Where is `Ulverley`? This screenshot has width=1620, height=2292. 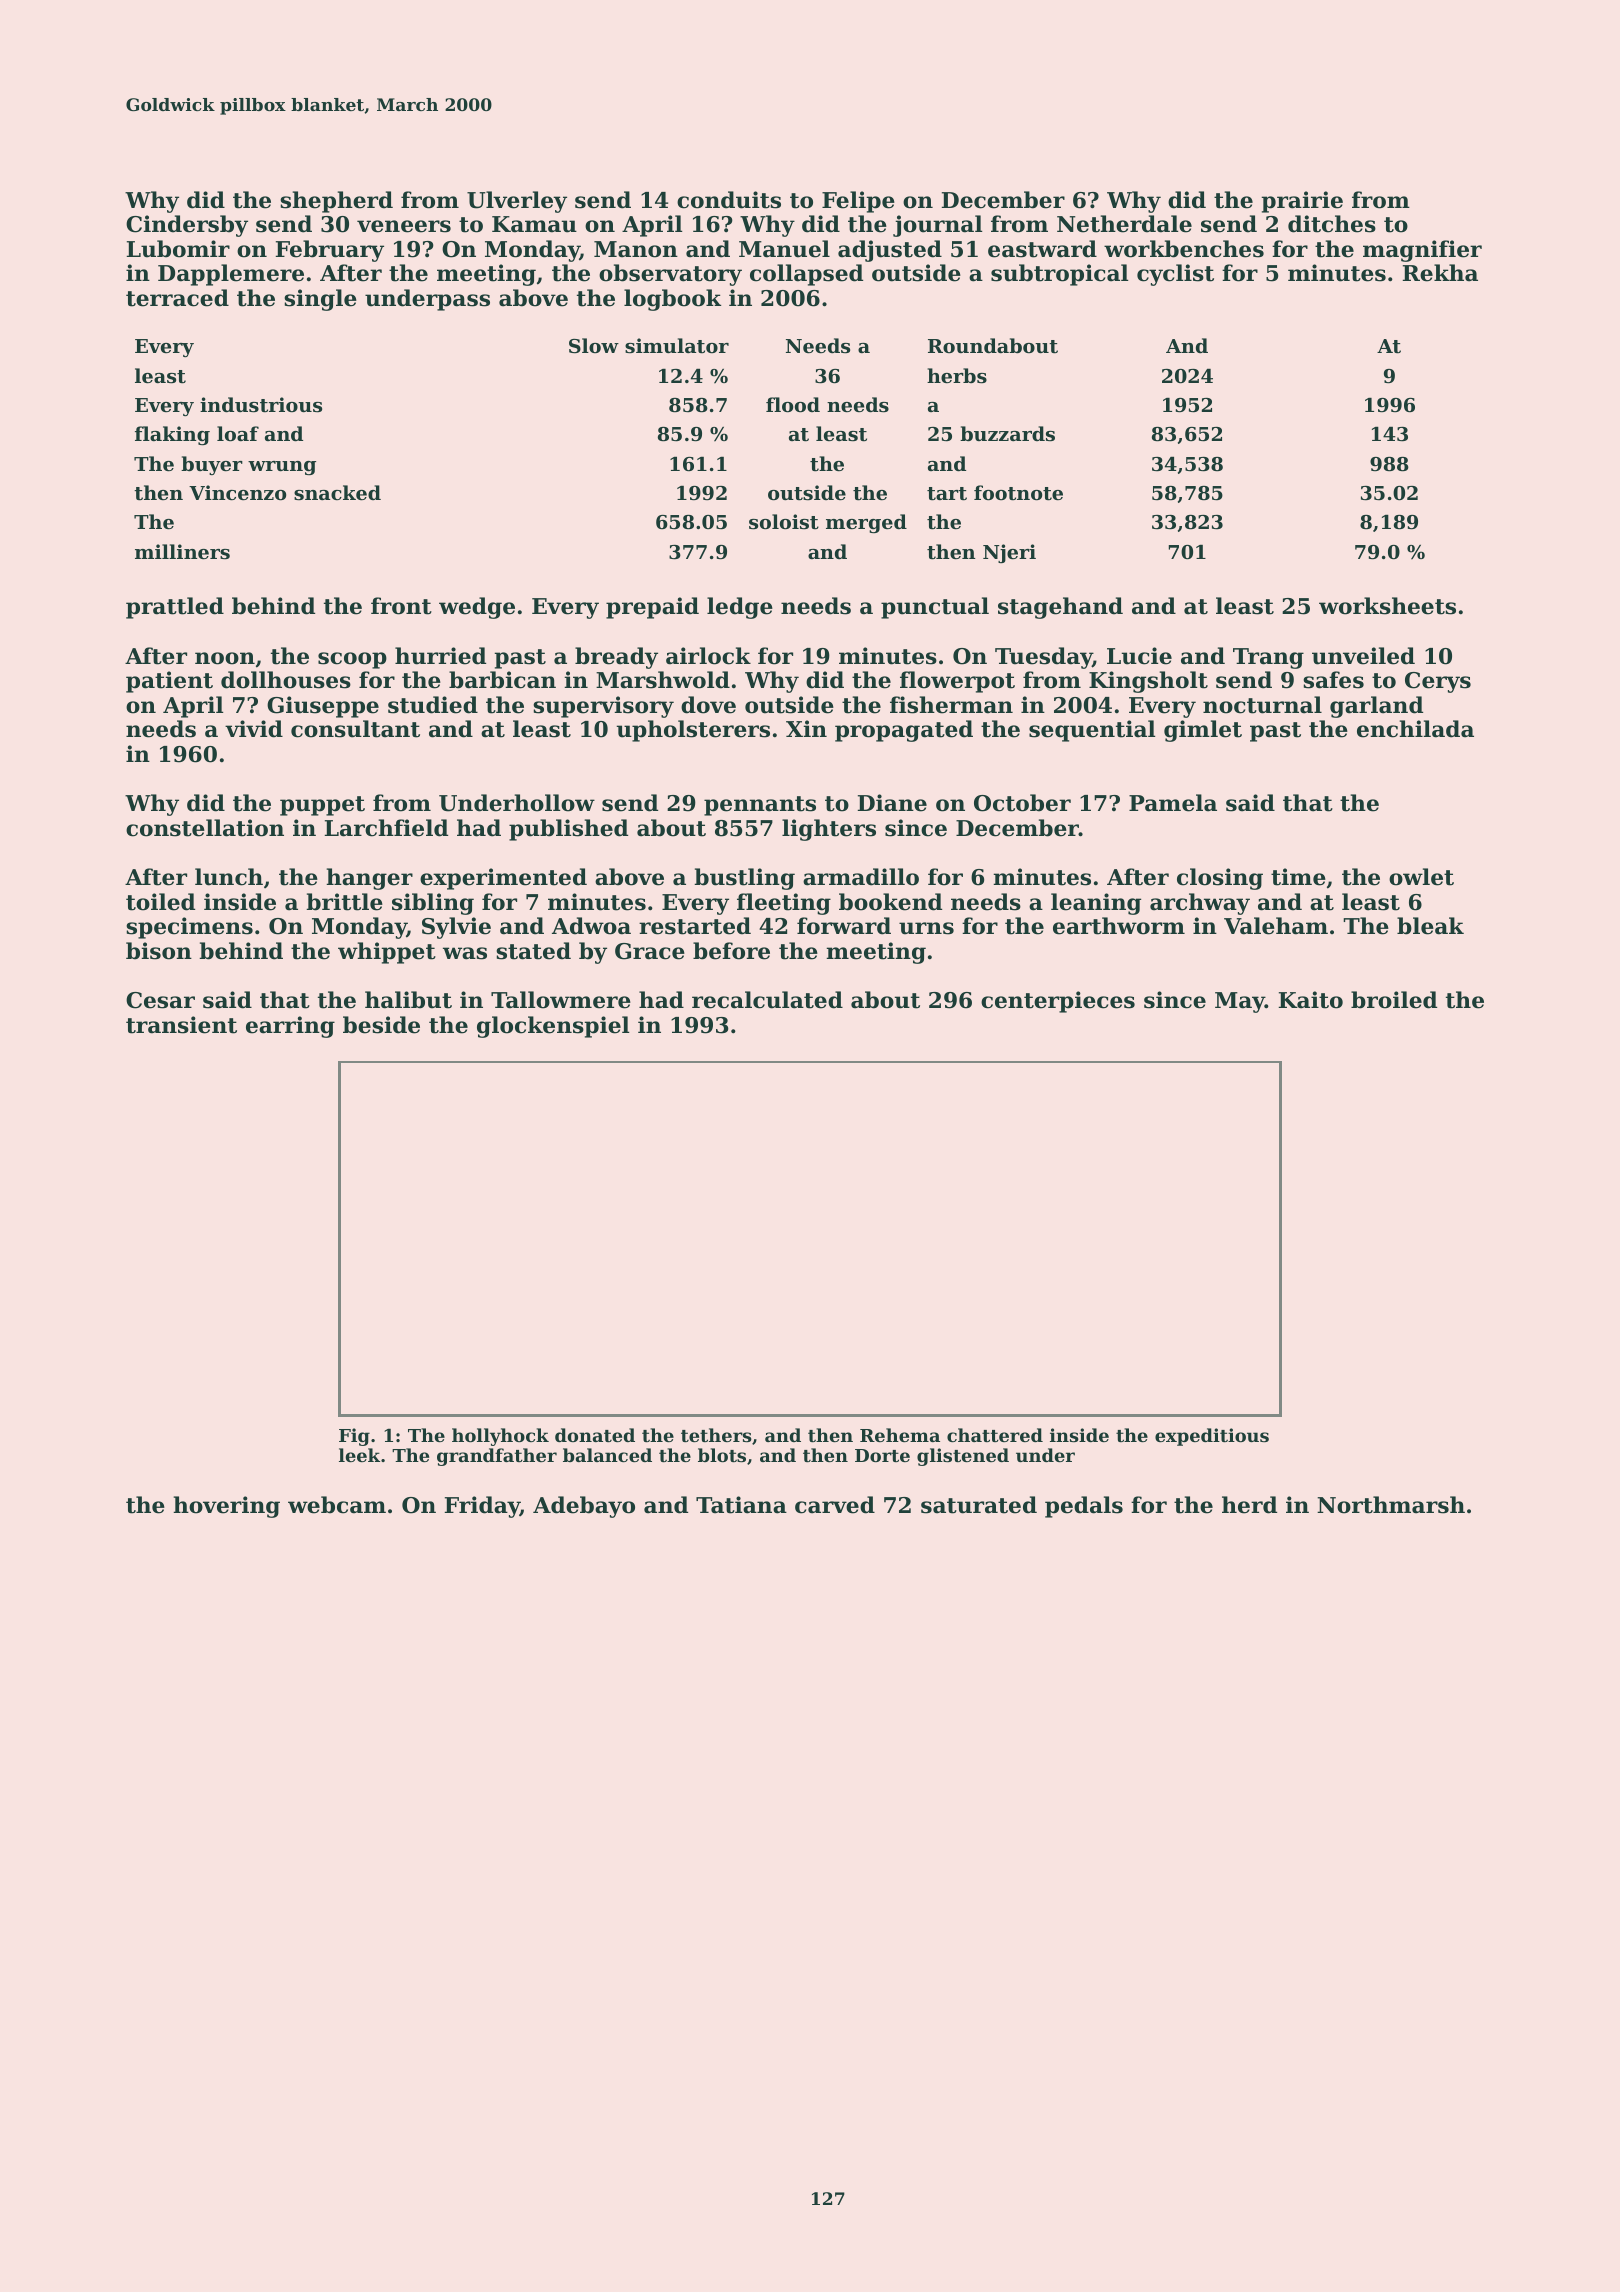 Ulverley is located at coordinates (517, 202).
